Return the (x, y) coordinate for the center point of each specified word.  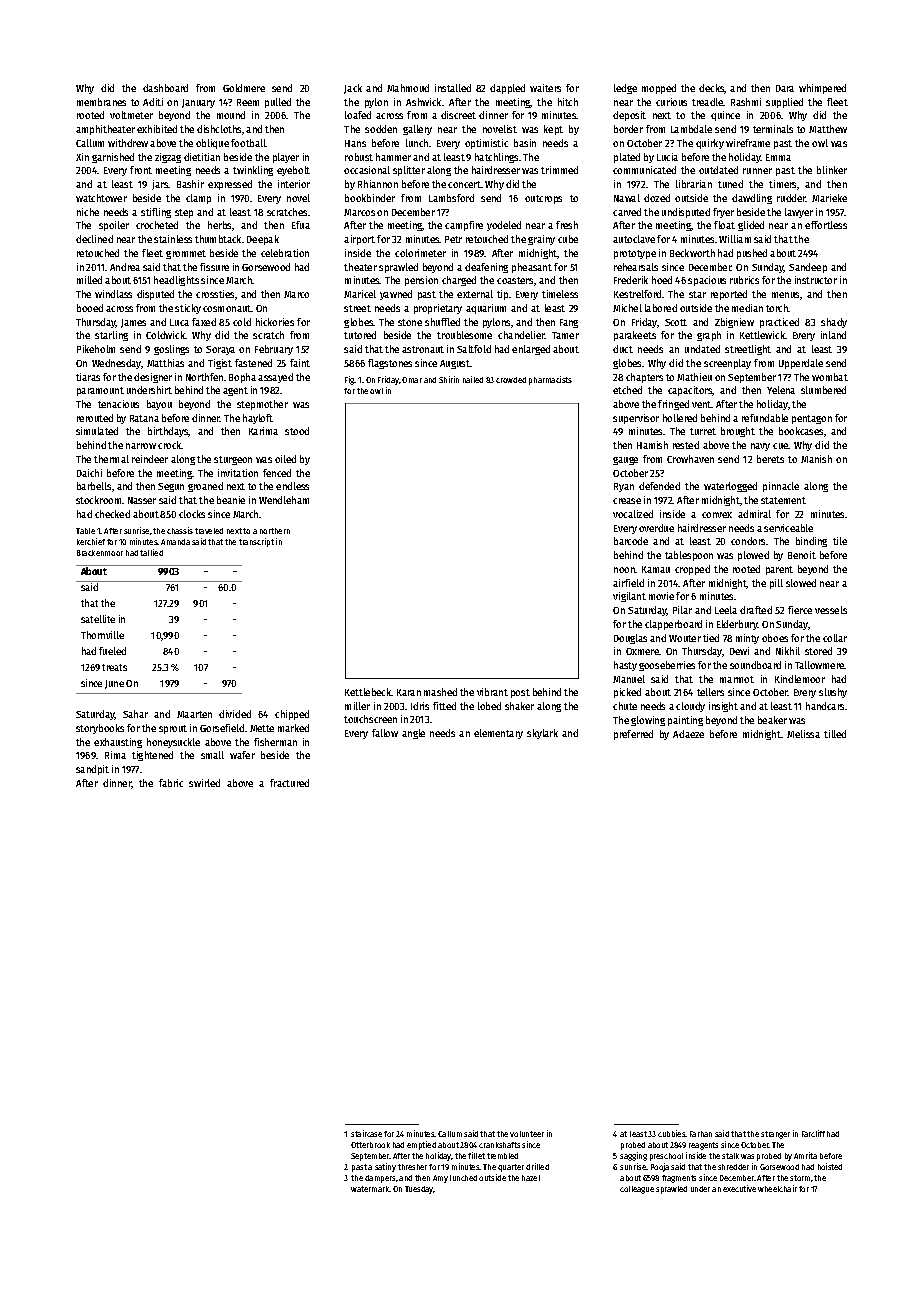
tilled (835, 734)
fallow (385, 733)
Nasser (142, 500)
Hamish (652, 445)
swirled (204, 783)
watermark (370, 1189)
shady (834, 323)
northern (275, 531)
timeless (560, 294)
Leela (726, 610)
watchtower (101, 198)
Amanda (175, 542)
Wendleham (284, 500)
